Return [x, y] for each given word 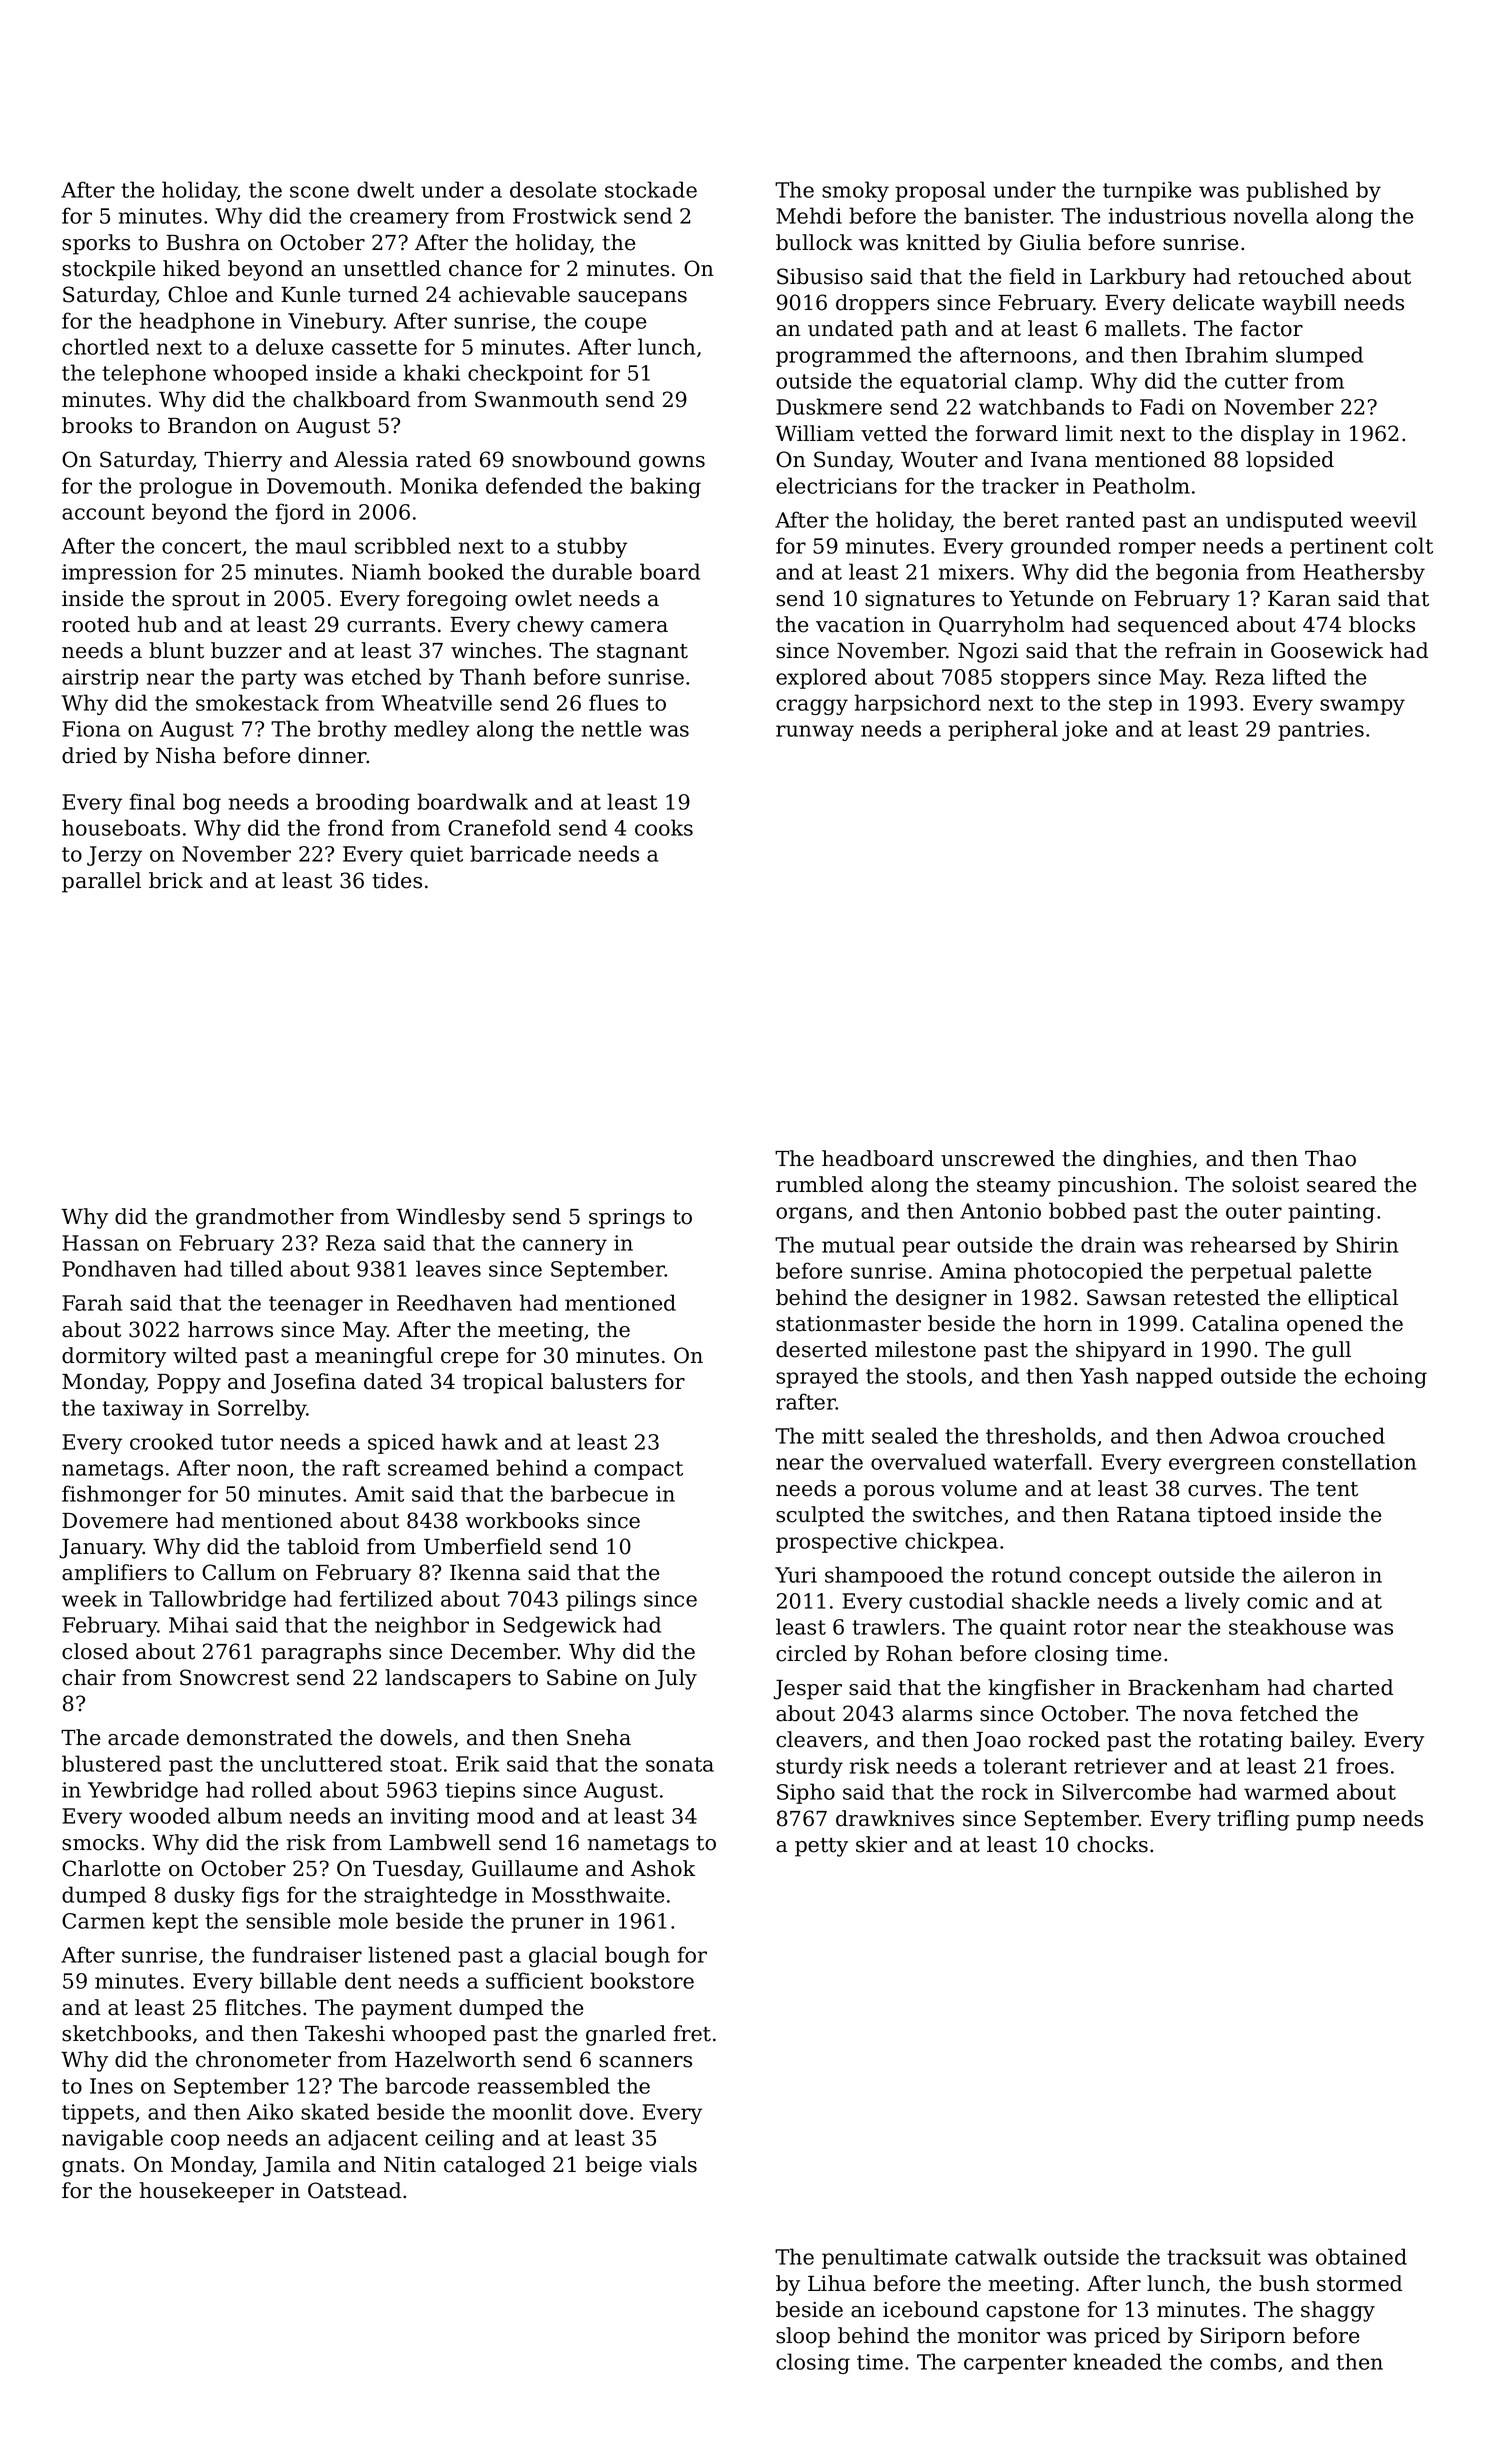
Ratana [1154, 1515]
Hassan [100, 1243]
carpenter [1015, 2364]
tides [397, 880]
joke [1084, 730]
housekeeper [207, 2192]
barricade [520, 853]
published [1297, 191]
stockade [651, 189]
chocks [1112, 1844]
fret [692, 2033]
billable [298, 1980]
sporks [96, 244]
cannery [565, 1247]
